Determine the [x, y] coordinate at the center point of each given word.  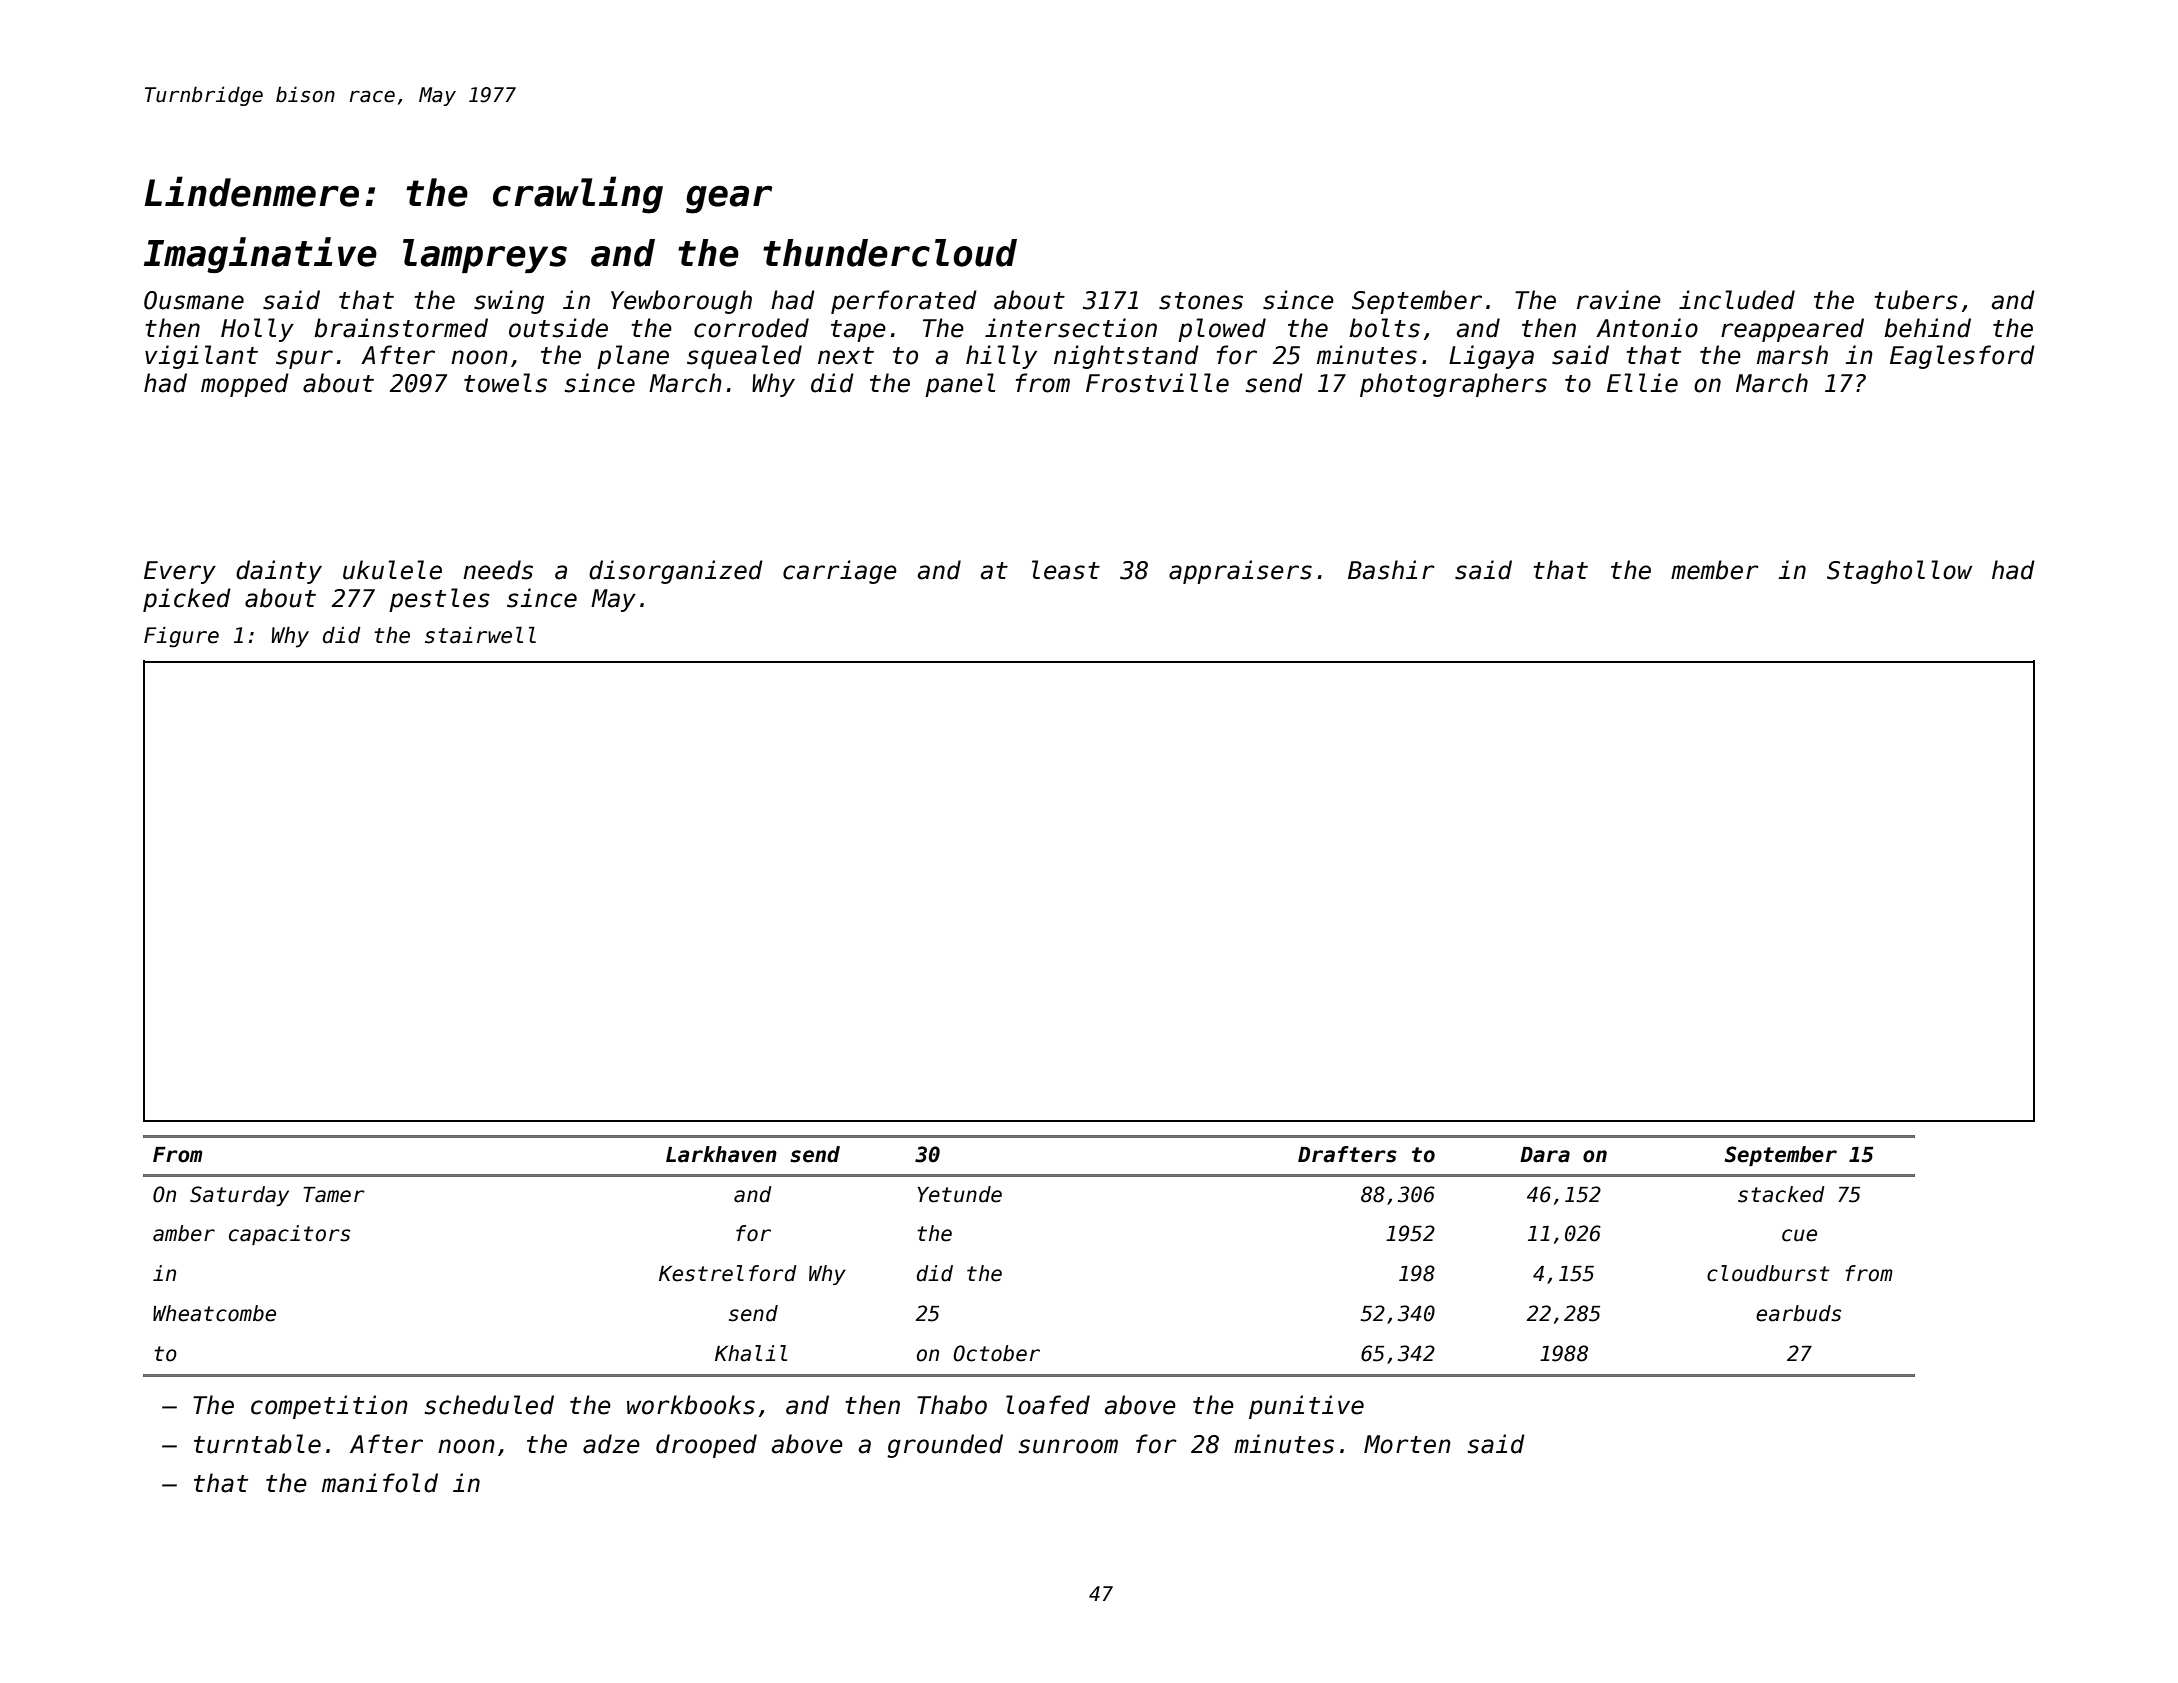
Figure [181, 637]
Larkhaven [721, 1154]
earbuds [1798, 1313]
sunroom [1068, 1446]
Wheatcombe [214, 1313]
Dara [1545, 1155]
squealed [744, 357]
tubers [1916, 300]
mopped [245, 385]
